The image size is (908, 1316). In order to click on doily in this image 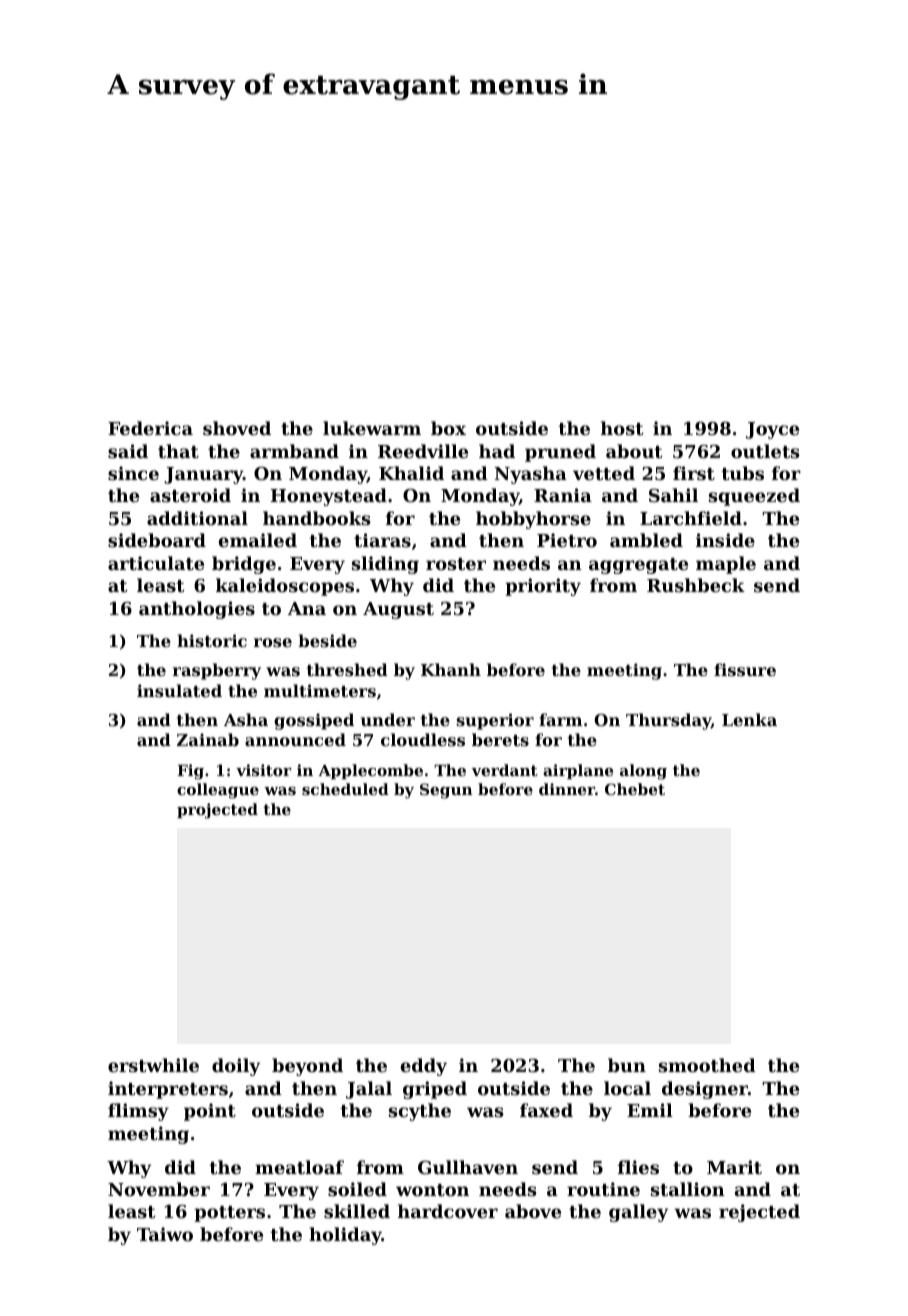, I will do `click(236, 1067)`.
